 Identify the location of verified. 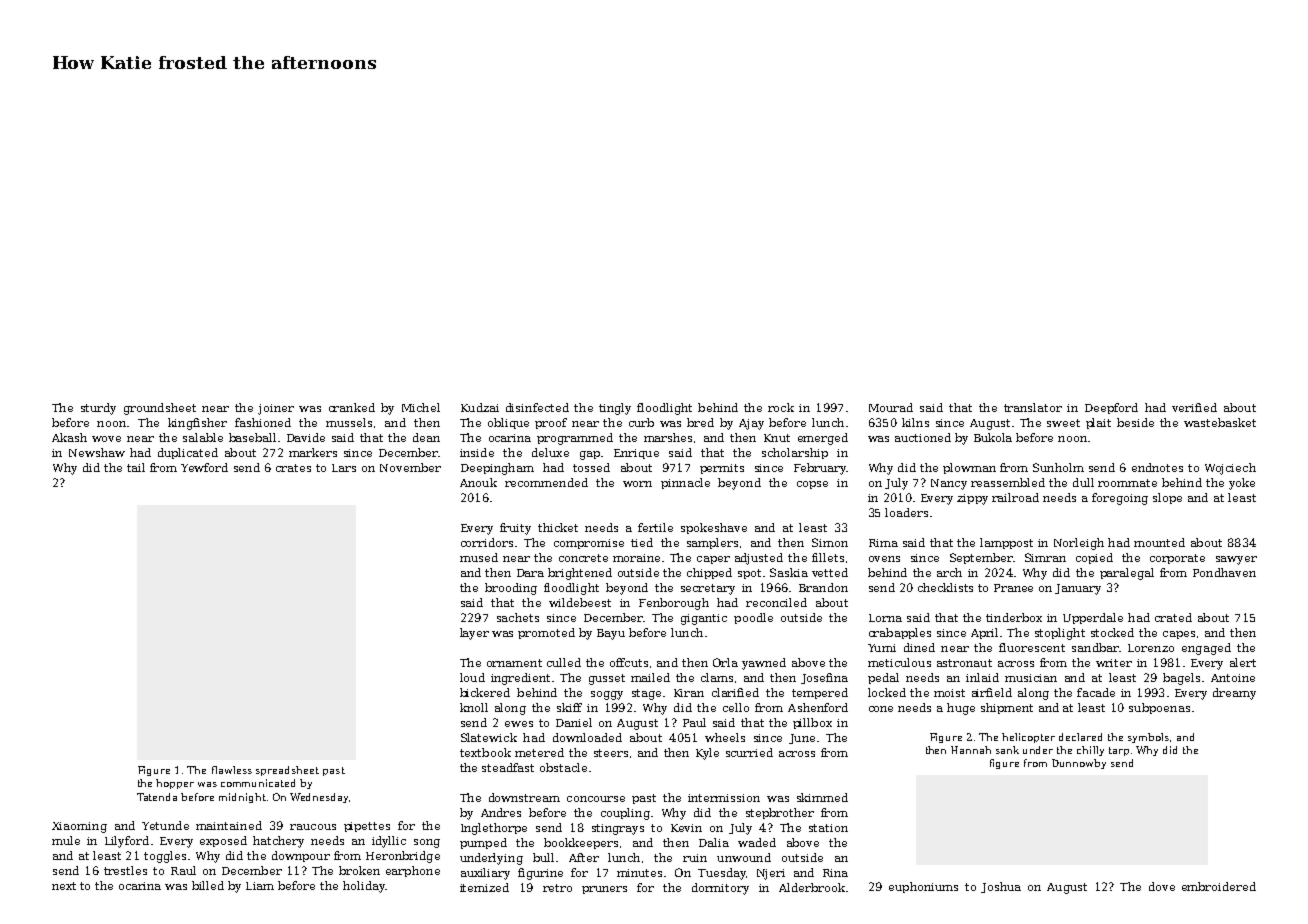
(1194, 407).
